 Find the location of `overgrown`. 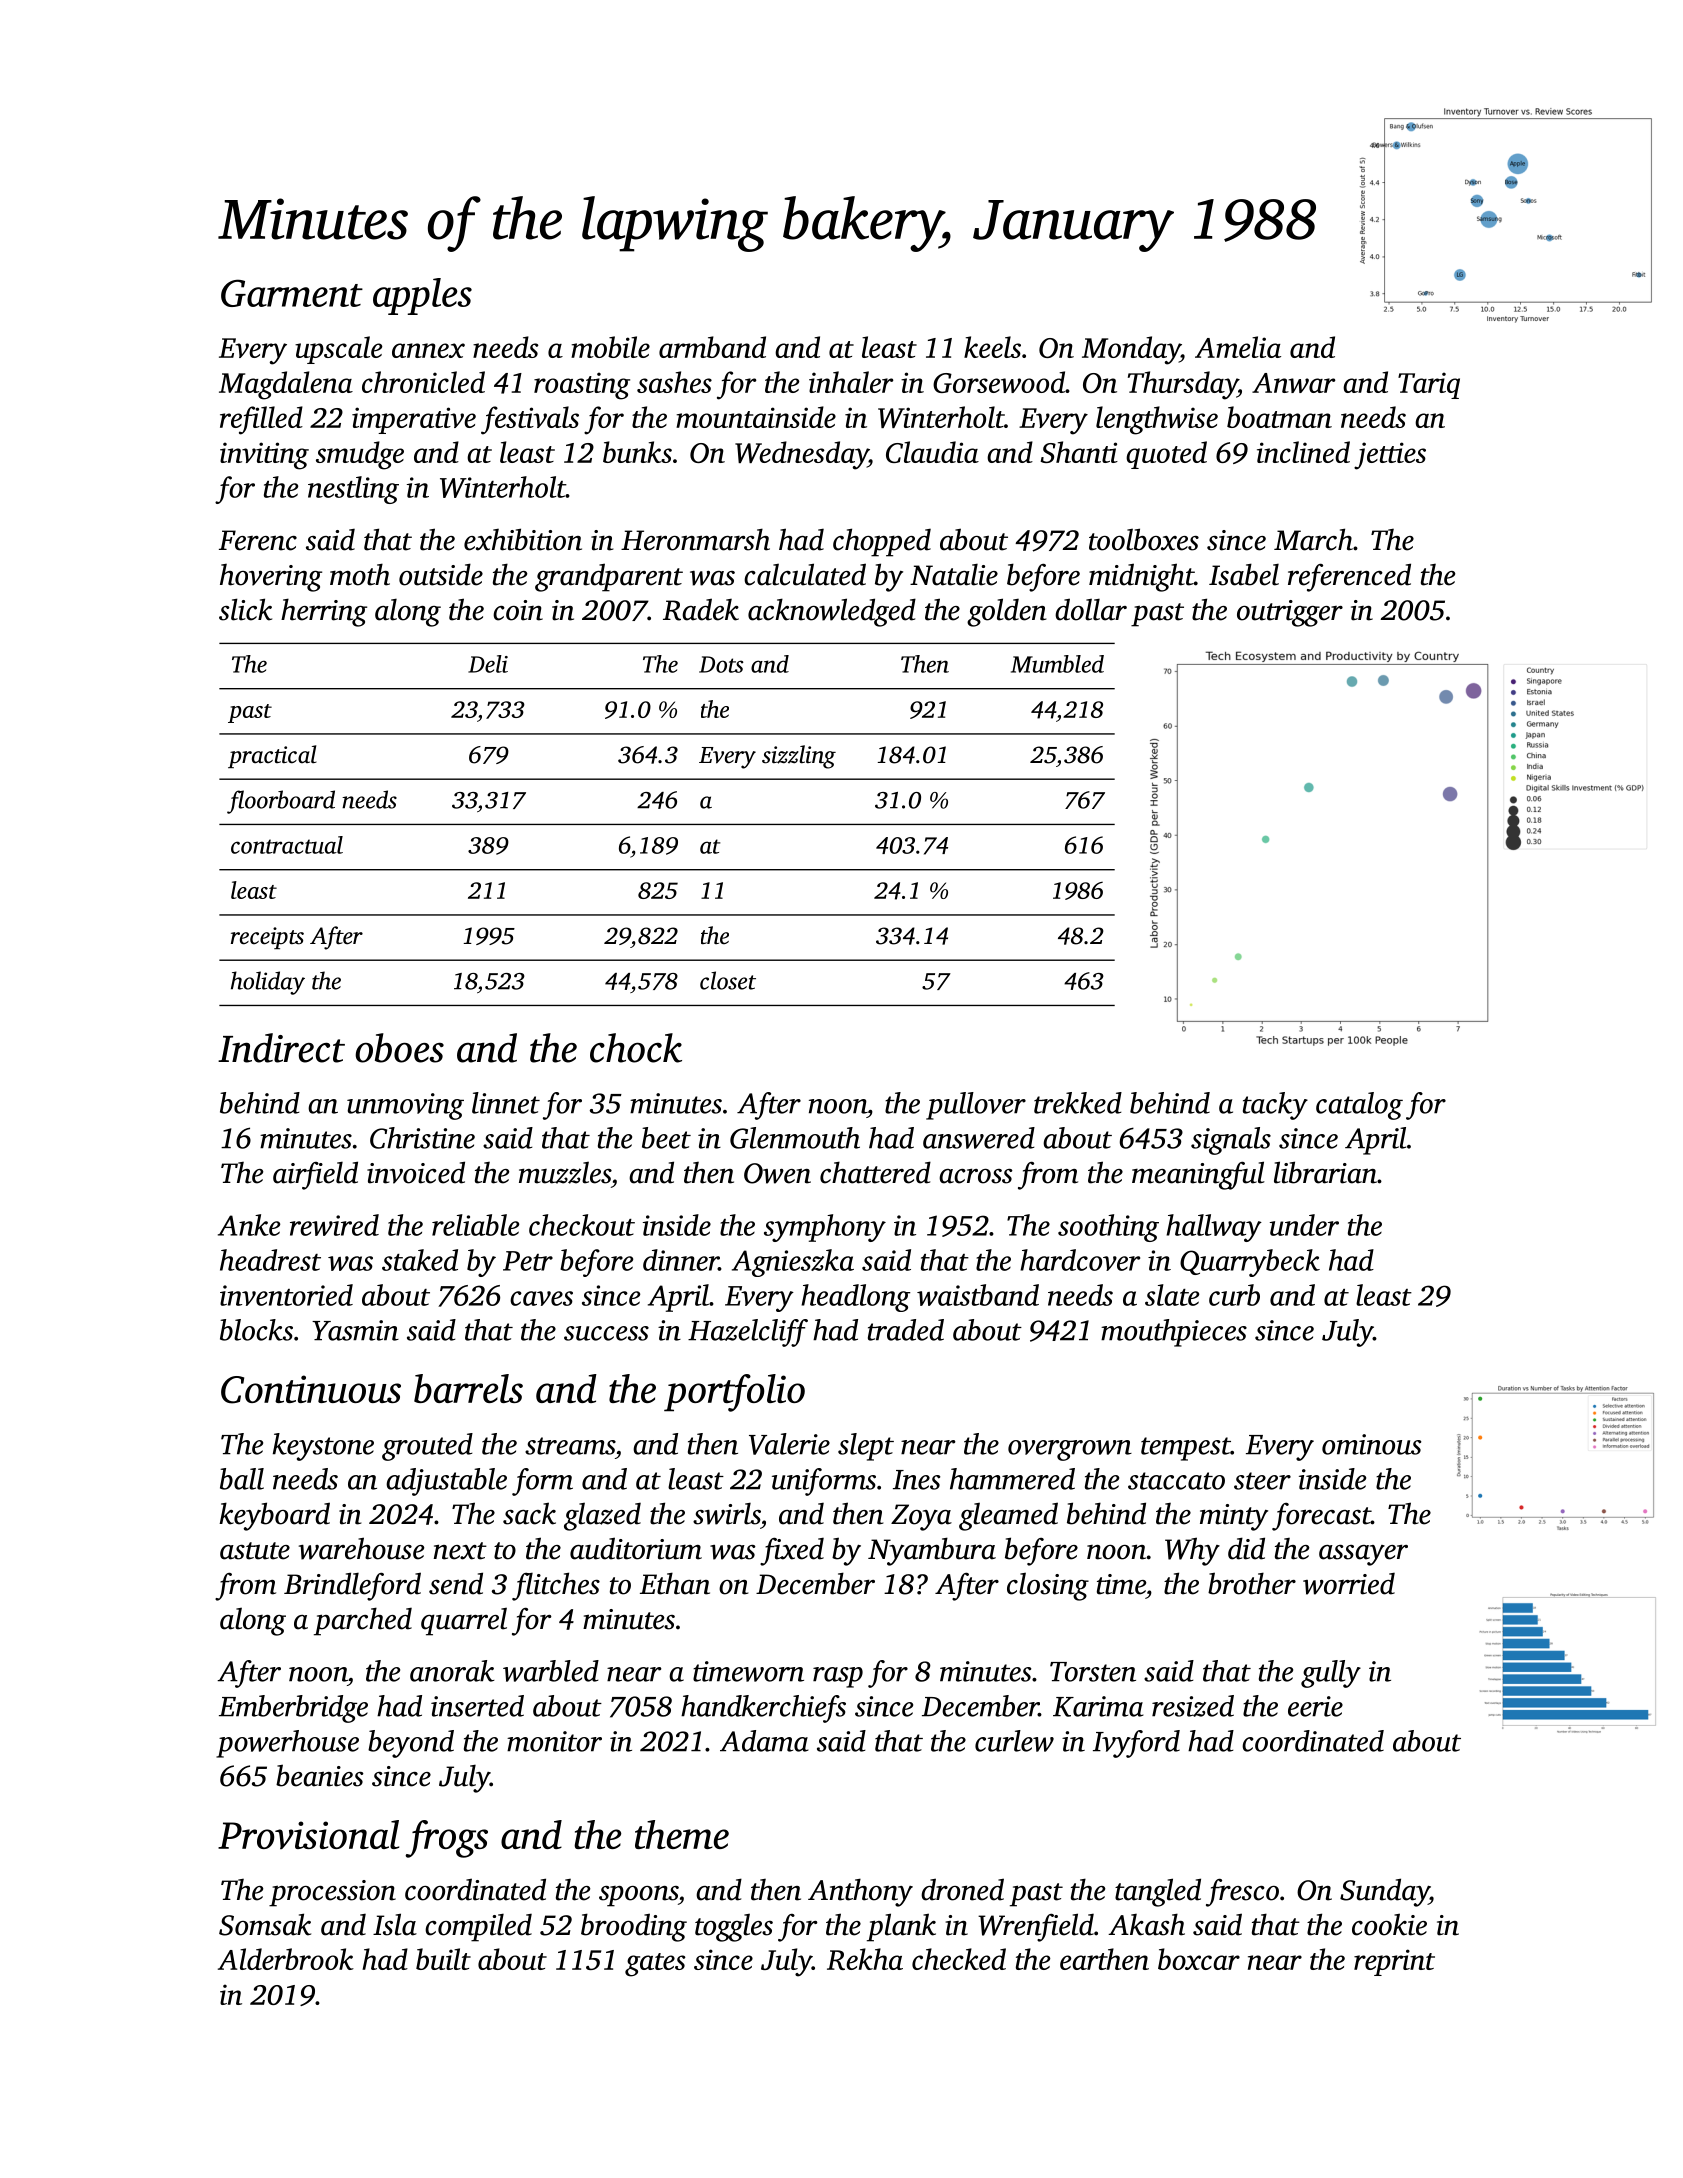

overgrown is located at coordinates (1070, 1450).
